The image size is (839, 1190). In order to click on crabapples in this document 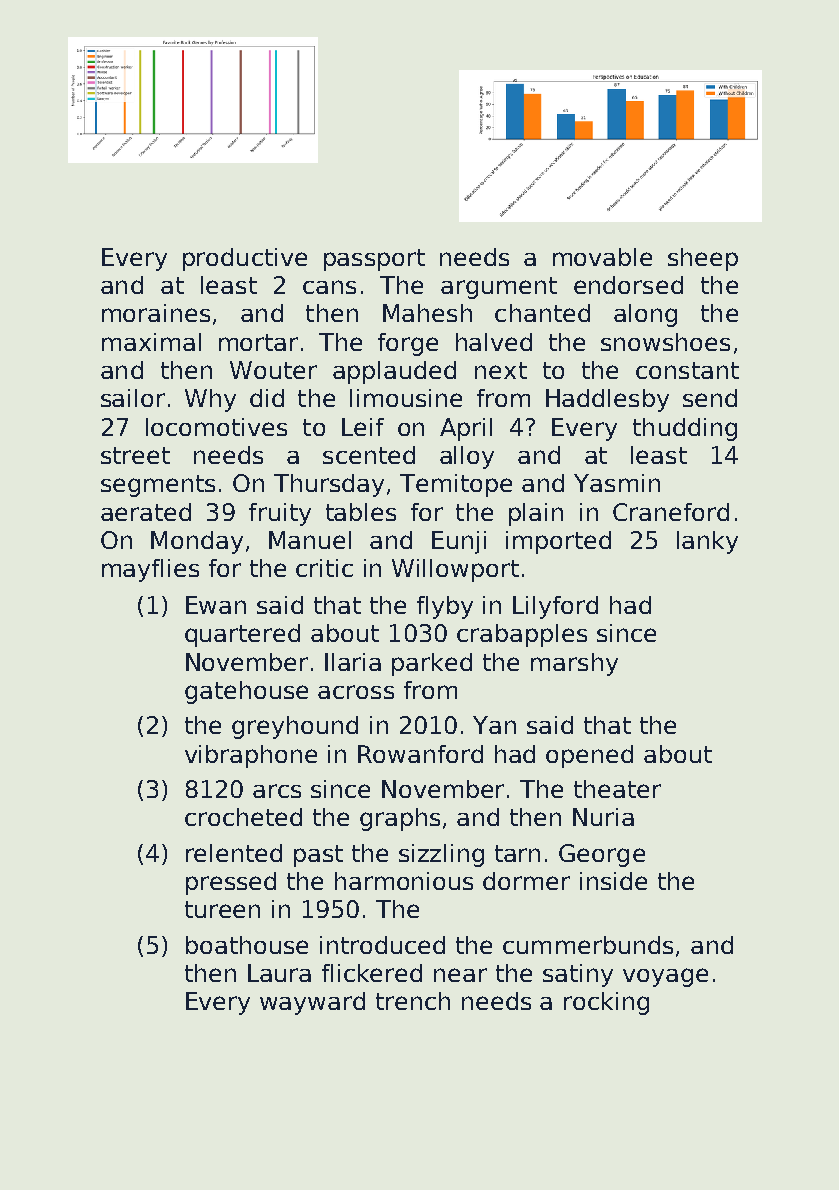, I will do `click(522, 635)`.
